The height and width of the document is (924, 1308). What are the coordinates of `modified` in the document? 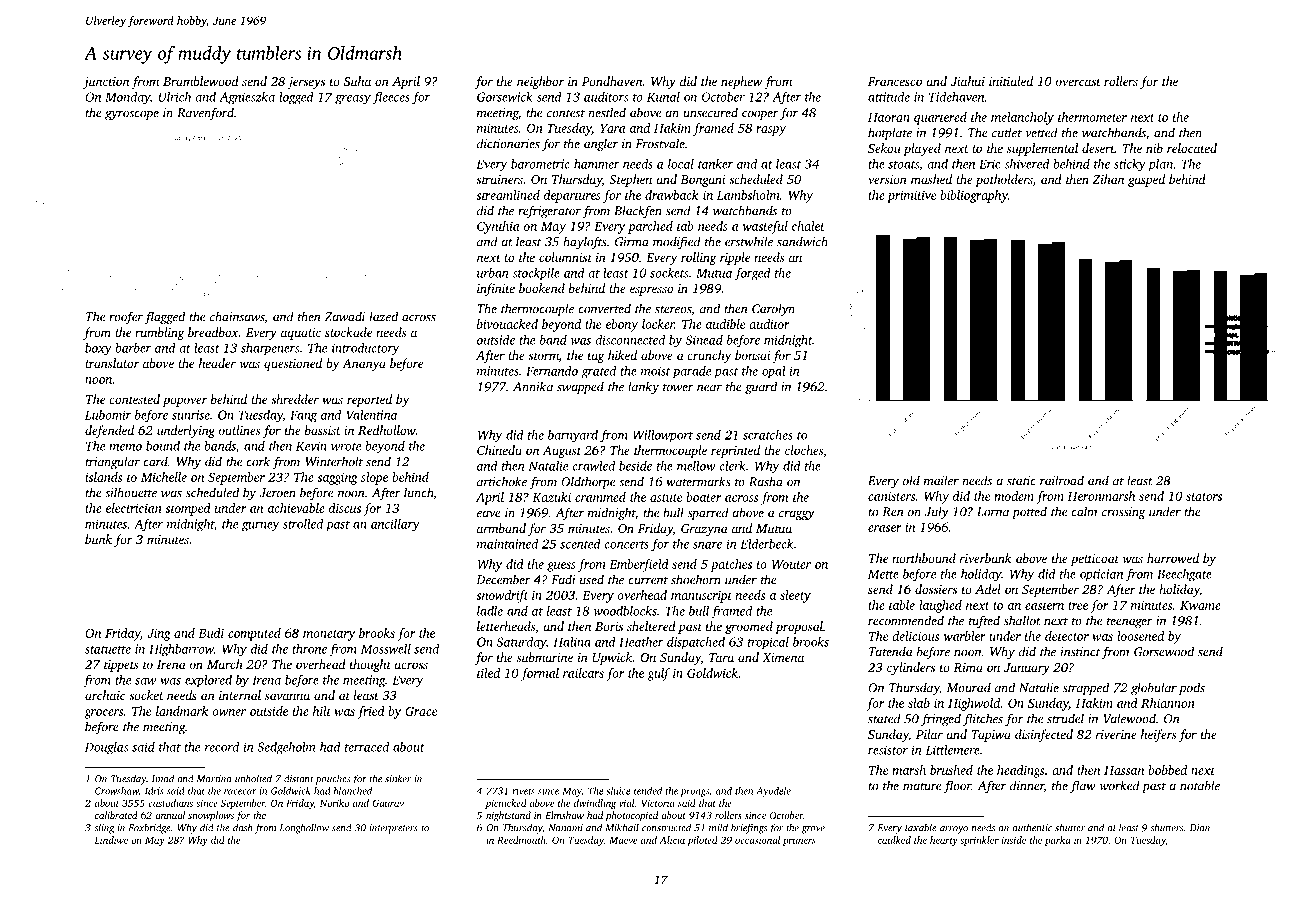 It's located at (677, 242).
